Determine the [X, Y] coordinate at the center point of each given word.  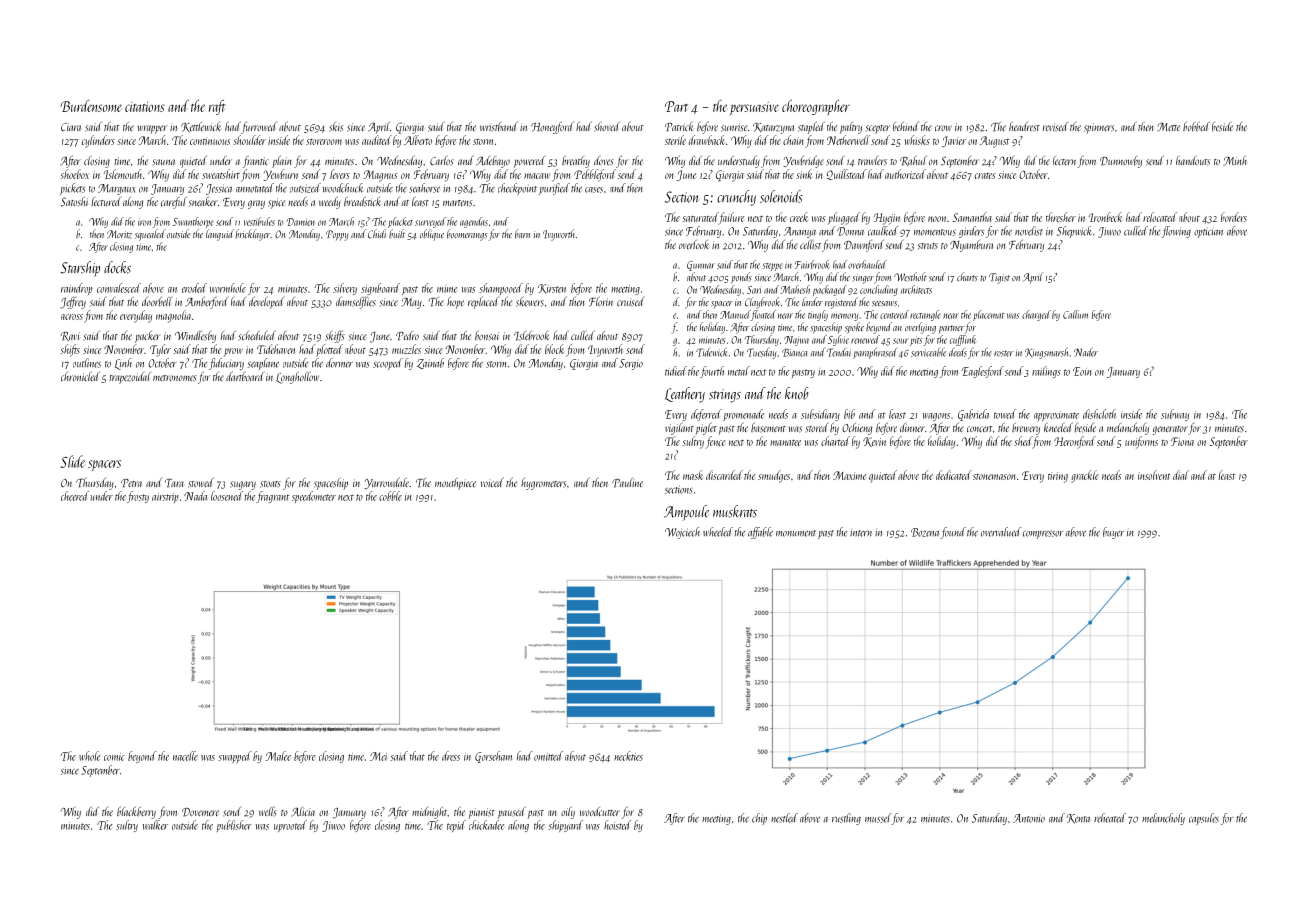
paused [512, 812]
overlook [694, 244]
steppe [772, 267]
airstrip [165, 498]
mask [693, 475]
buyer [1113, 533]
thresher [1061, 217]
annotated [255, 188]
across [72, 317]
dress [451, 756]
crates [985, 175]
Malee [278, 756]
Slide [73, 461]
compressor [1043, 535]
